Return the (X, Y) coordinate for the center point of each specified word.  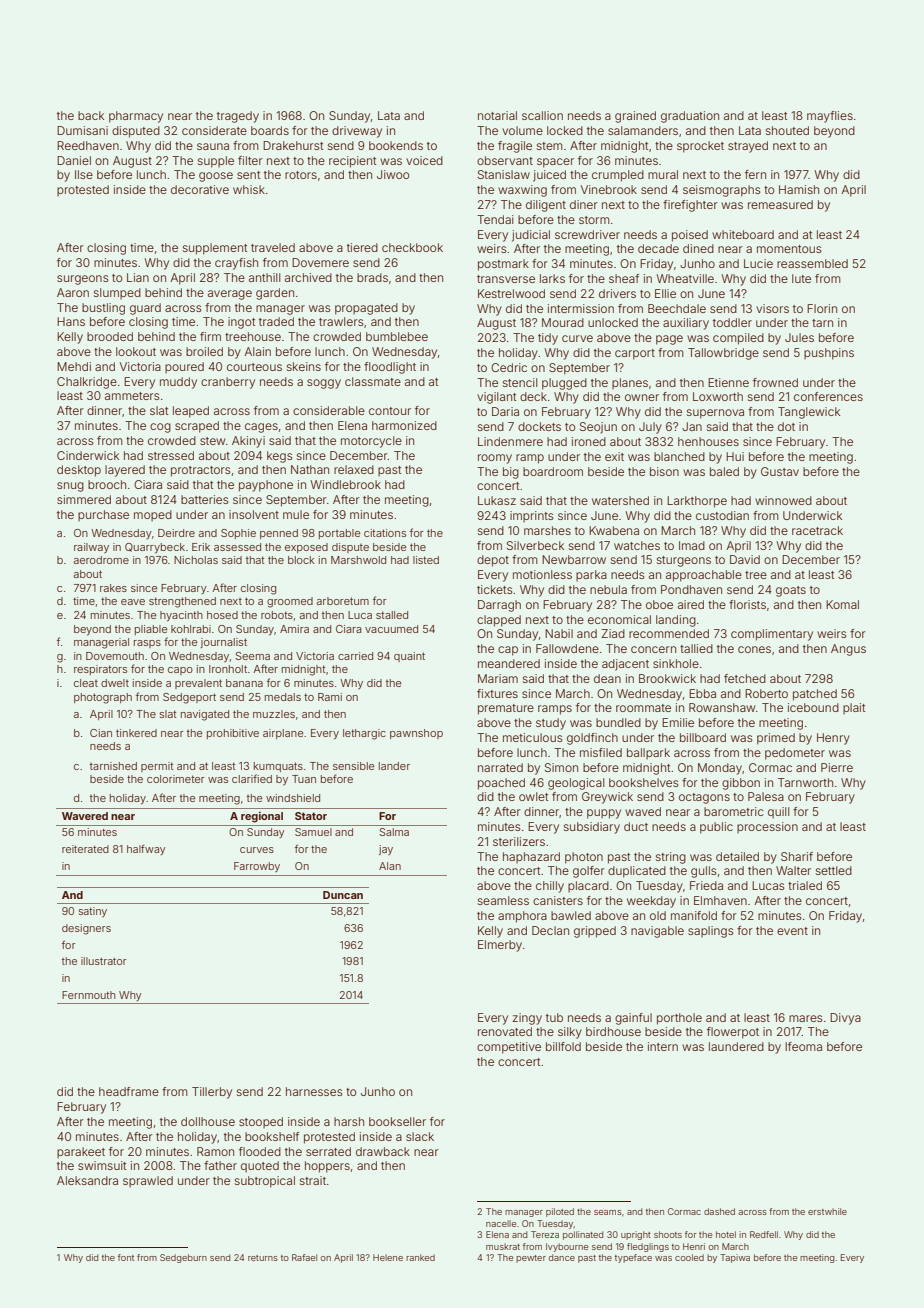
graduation (690, 117)
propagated (366, 309)
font (126, 1257)
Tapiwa (735, 1258)
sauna (213, 146)
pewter (531, 1259)
